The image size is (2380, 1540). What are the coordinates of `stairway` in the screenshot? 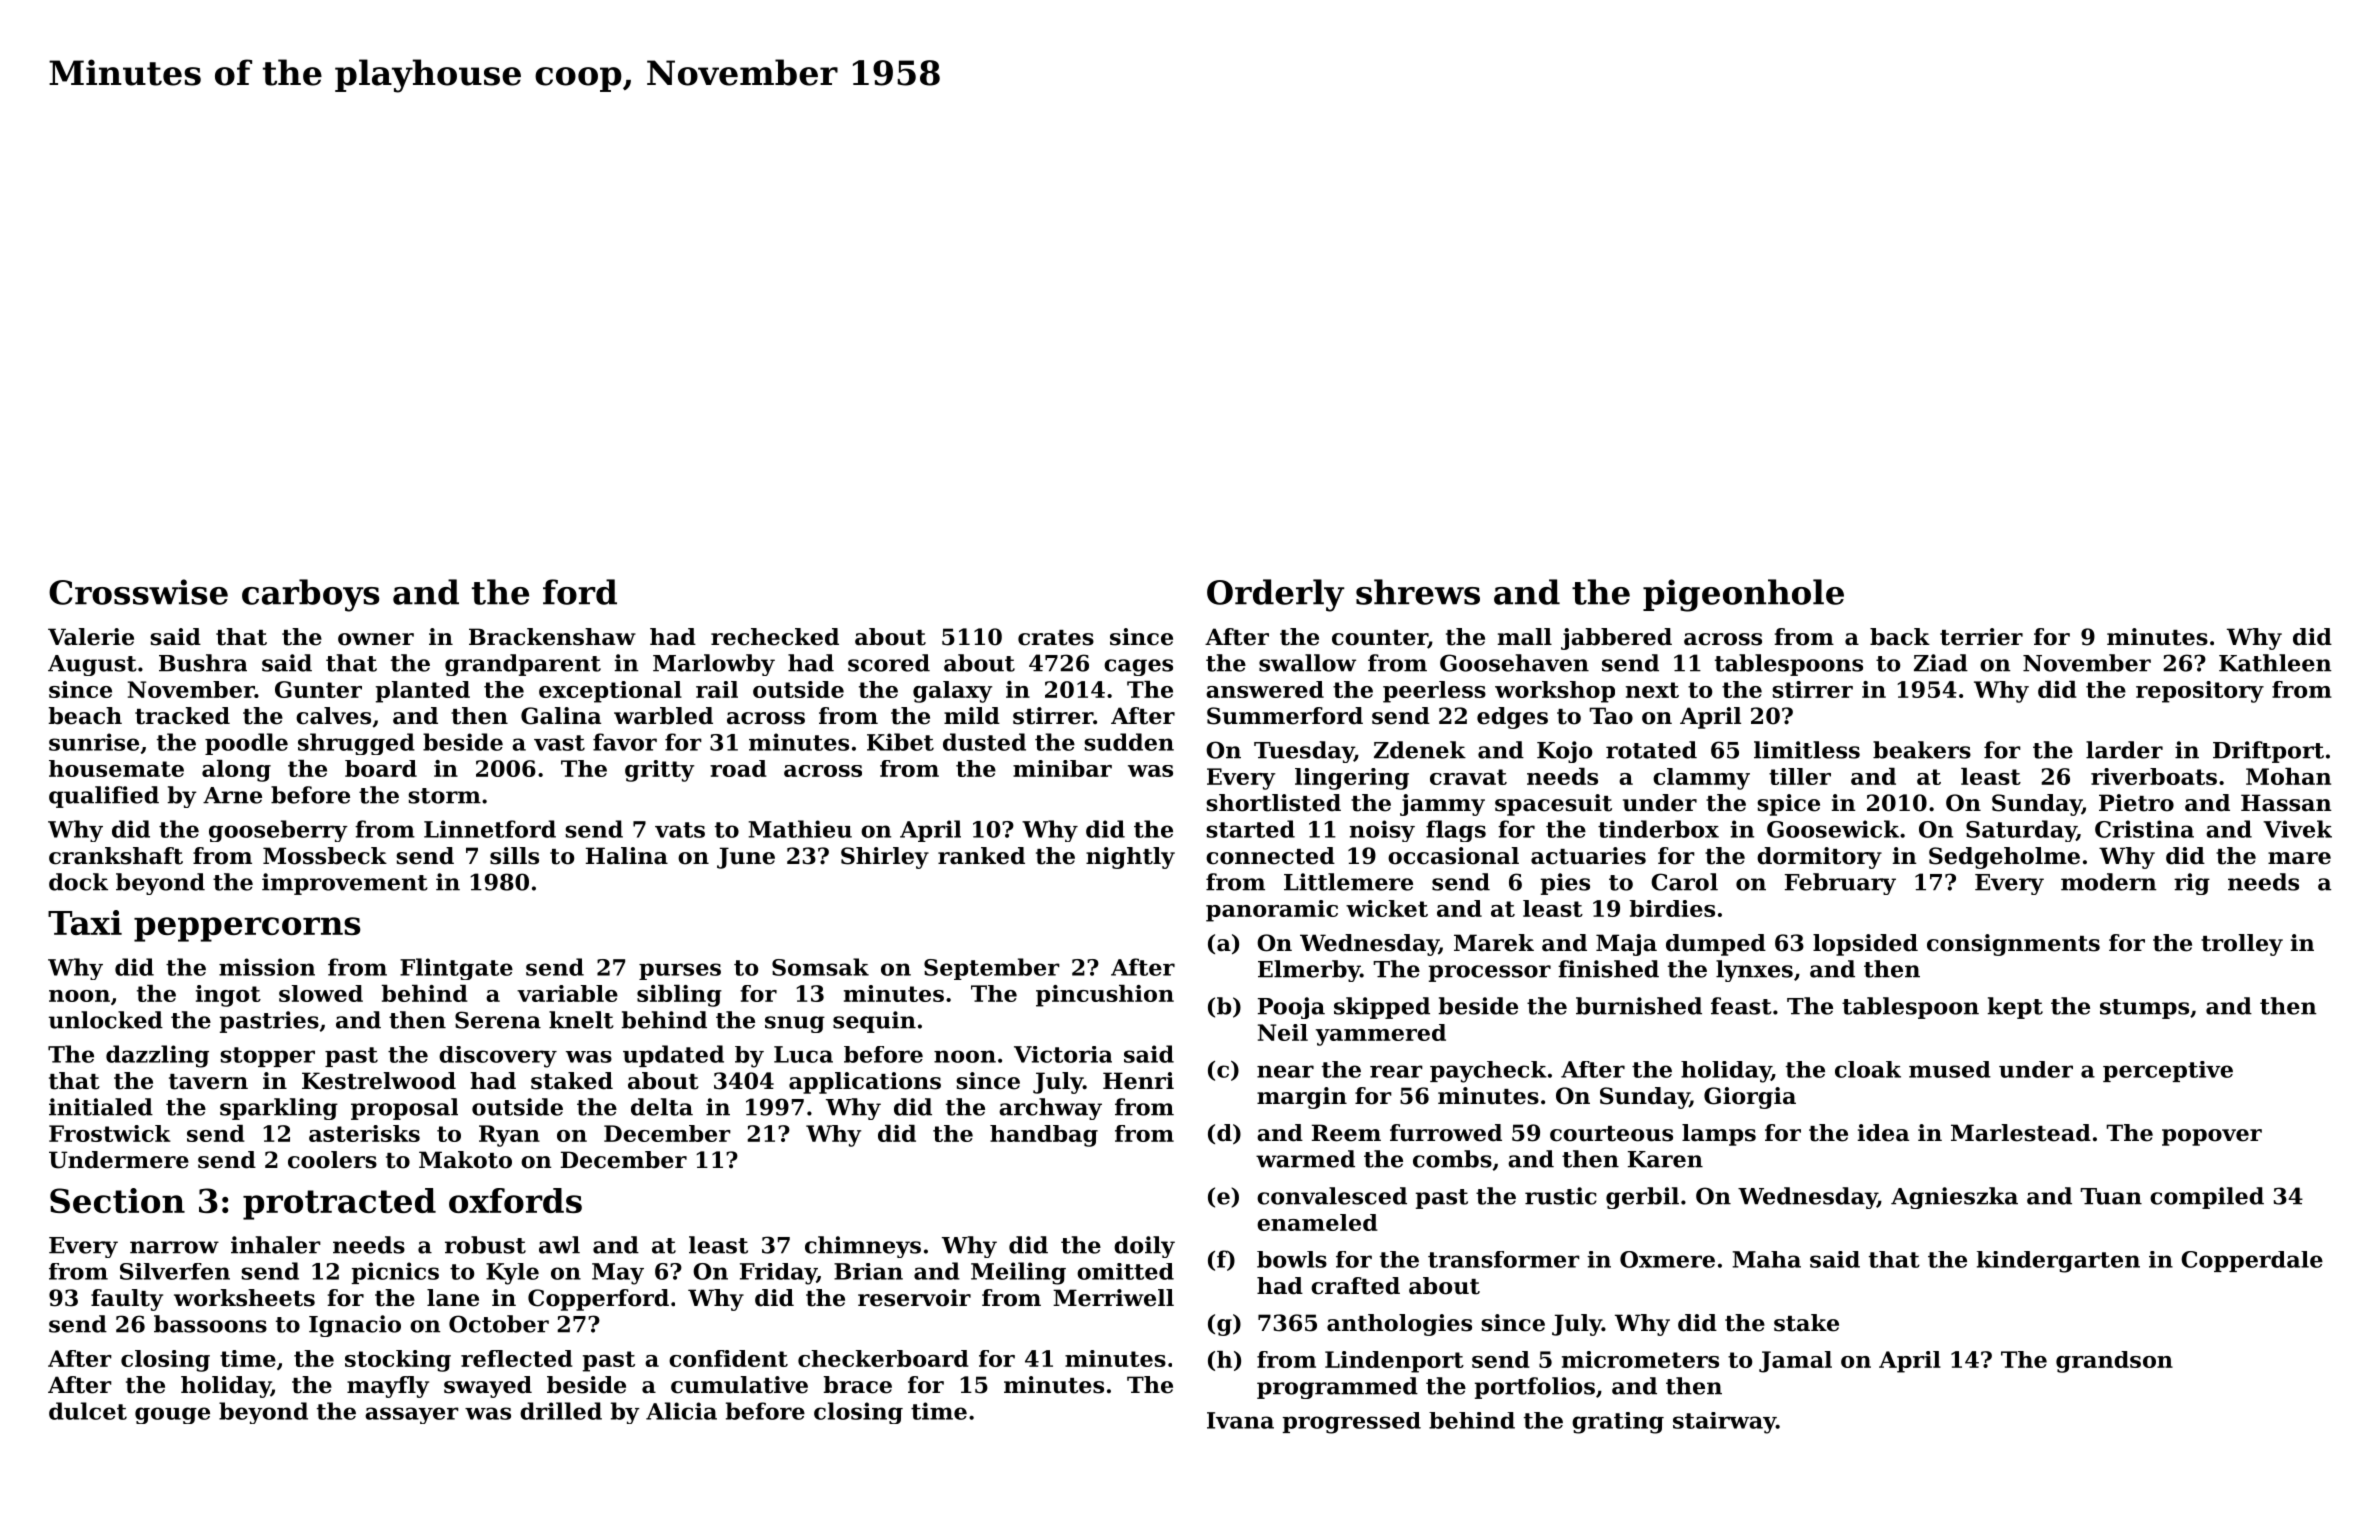 It's located at (1724, 1423).
